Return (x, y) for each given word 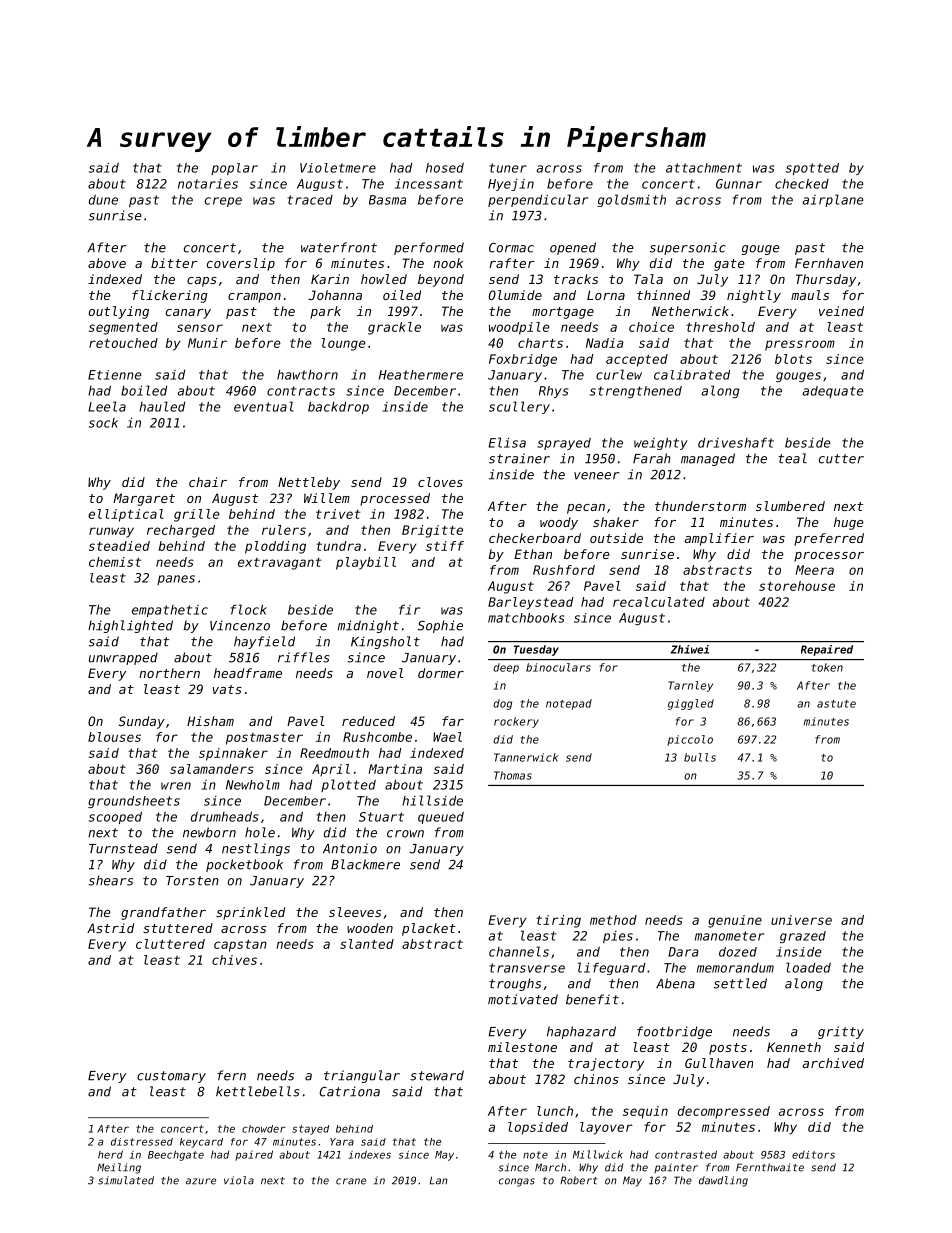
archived (833, 1063)
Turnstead (123, 848)
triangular (362, 1076)
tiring (558, 921)
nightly (754, 296)
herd (110, 1154)
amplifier (719, 539)
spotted (812, 169)
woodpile (519, 328)
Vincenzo (240, 625)
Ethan (533, 554)
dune (103, 200)
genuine (735, 921)
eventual (264, 406)
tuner (508, 168)
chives (234, 960)
